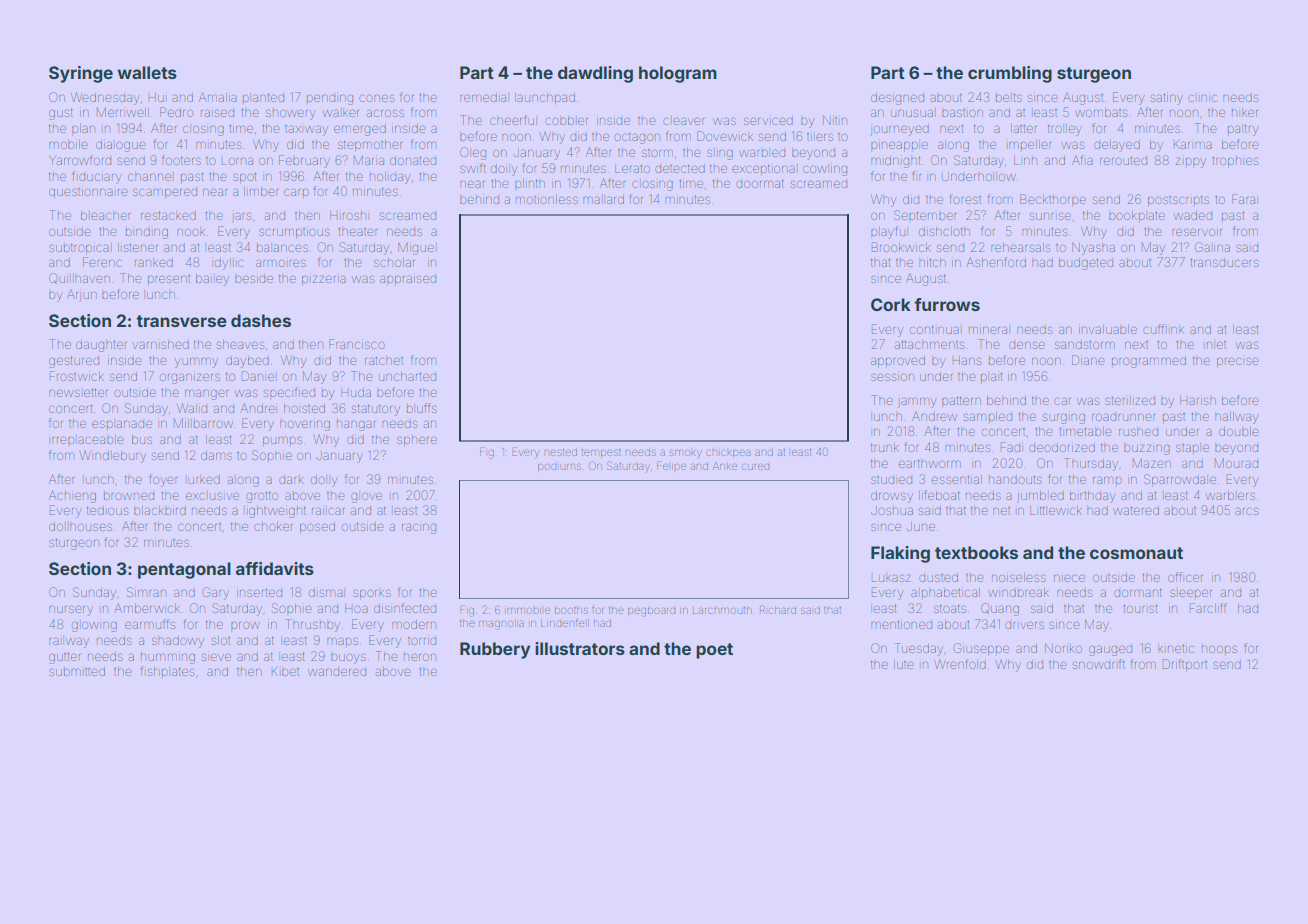 The image size is (1308, 924). What do you see at coordinates (901, 247) in the document?
I see `Brookwick` at bounding box center [901, 247].
